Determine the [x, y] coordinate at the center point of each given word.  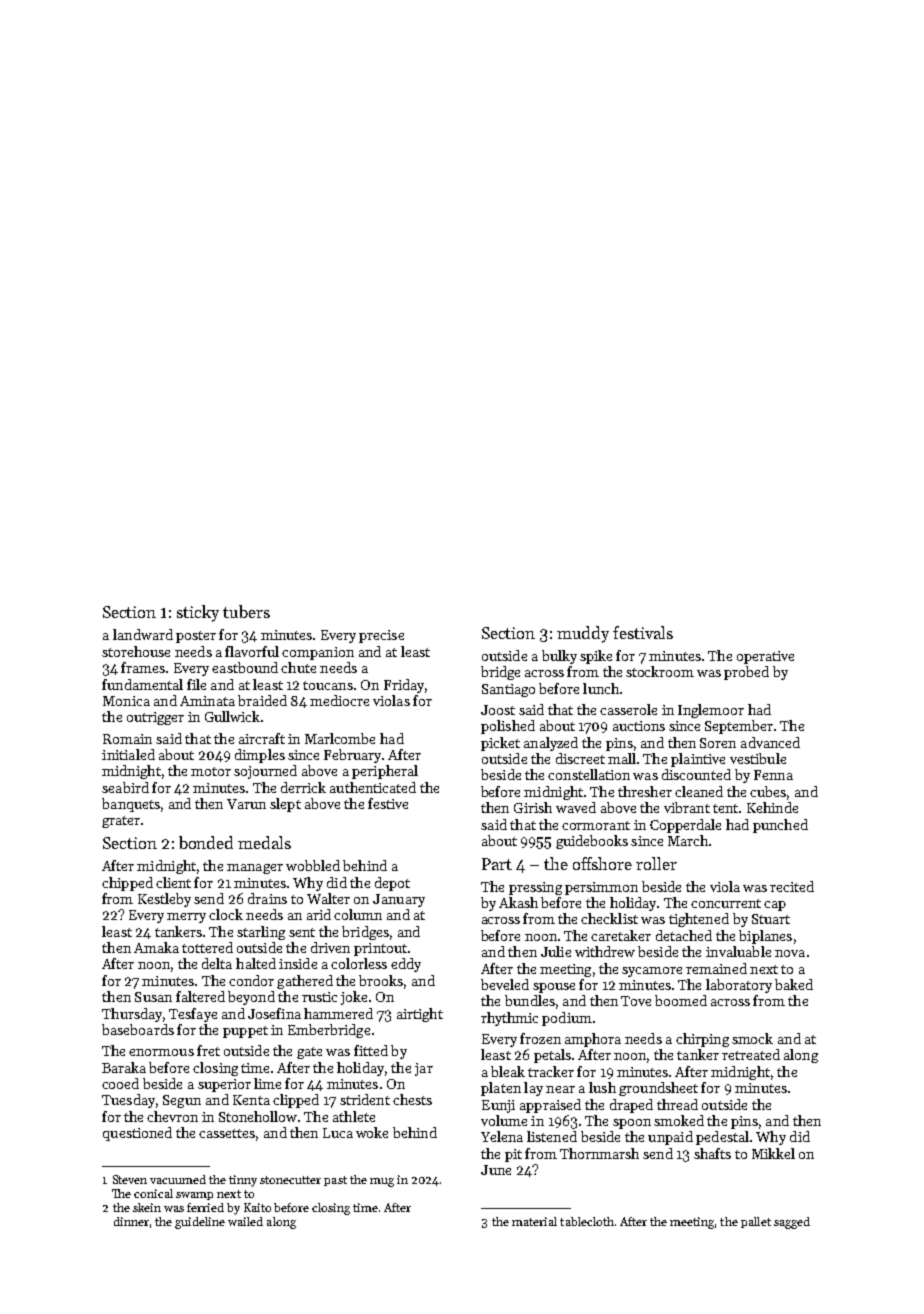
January [399, 900]
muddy [583, 634]
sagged [792, 1223]
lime [267, 1083]
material [534, 1221]
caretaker [621, 935]
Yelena [502, 1136]
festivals [643, 632]
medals [264, 842]
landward [143, 634]
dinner [131, 1221]
